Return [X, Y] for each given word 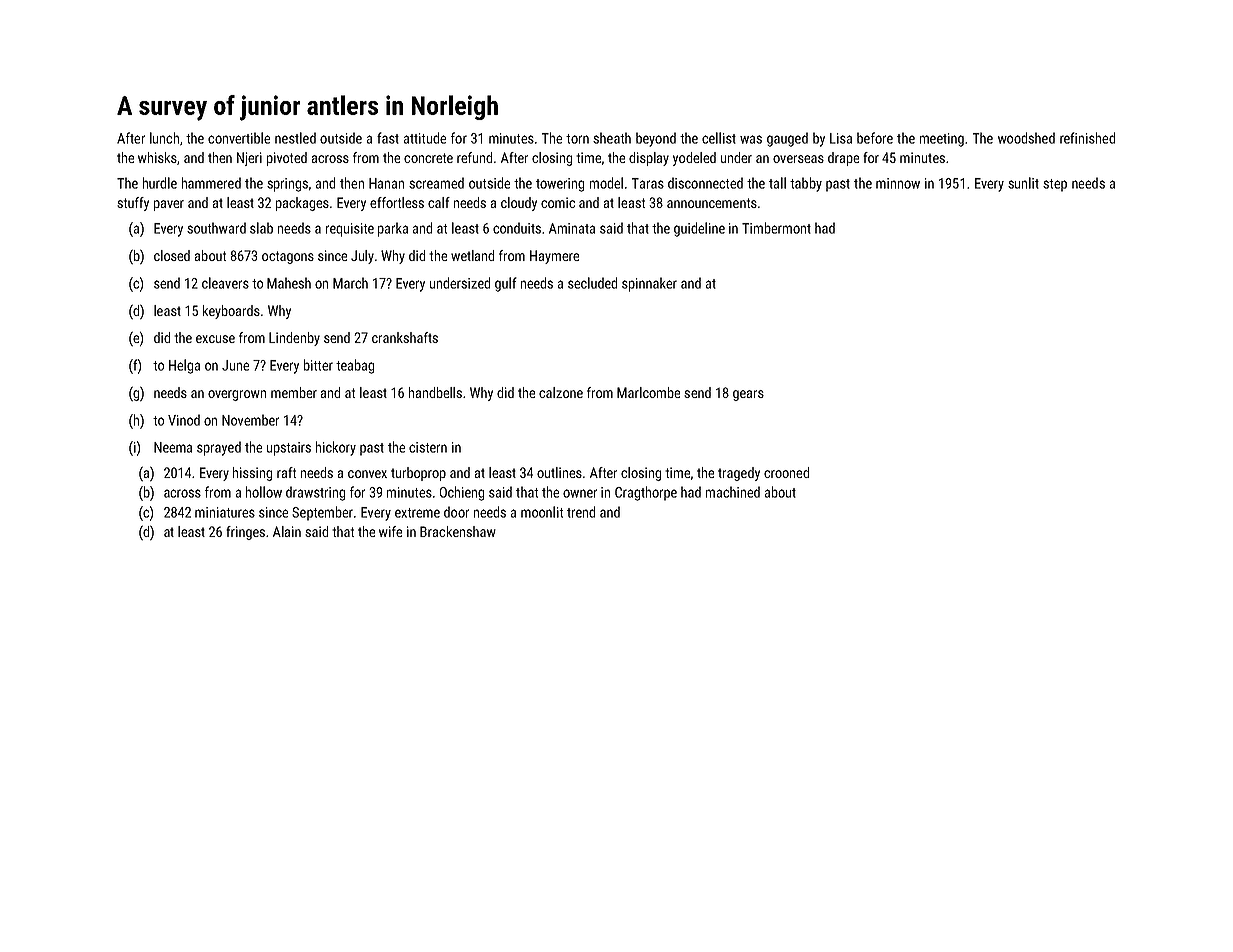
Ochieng [462, 493]
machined [733, 492]
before [875, 138]
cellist [719, 138]
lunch [164, 138]
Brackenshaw [458, 531]
